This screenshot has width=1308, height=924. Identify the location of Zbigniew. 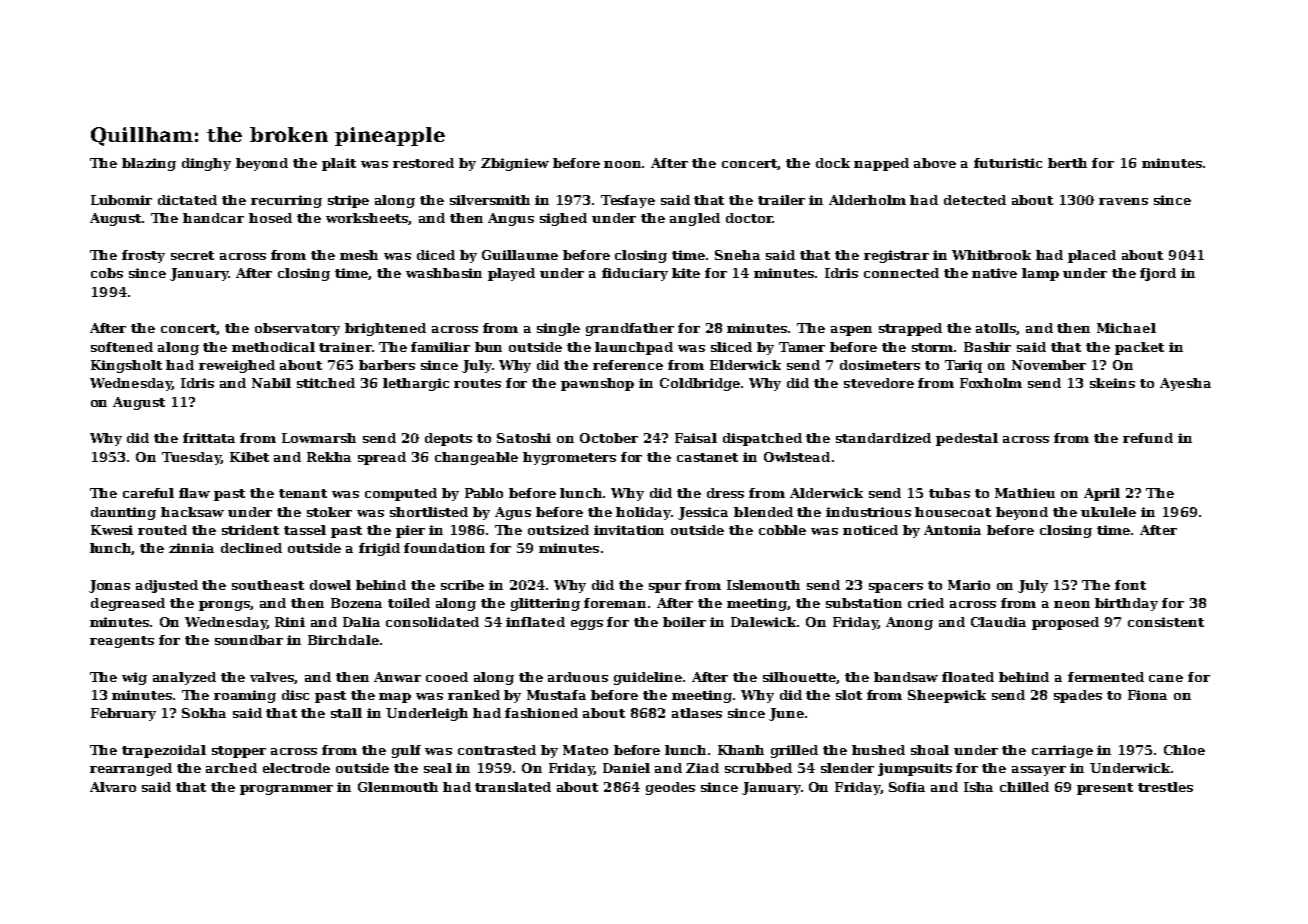
(515, 164).
